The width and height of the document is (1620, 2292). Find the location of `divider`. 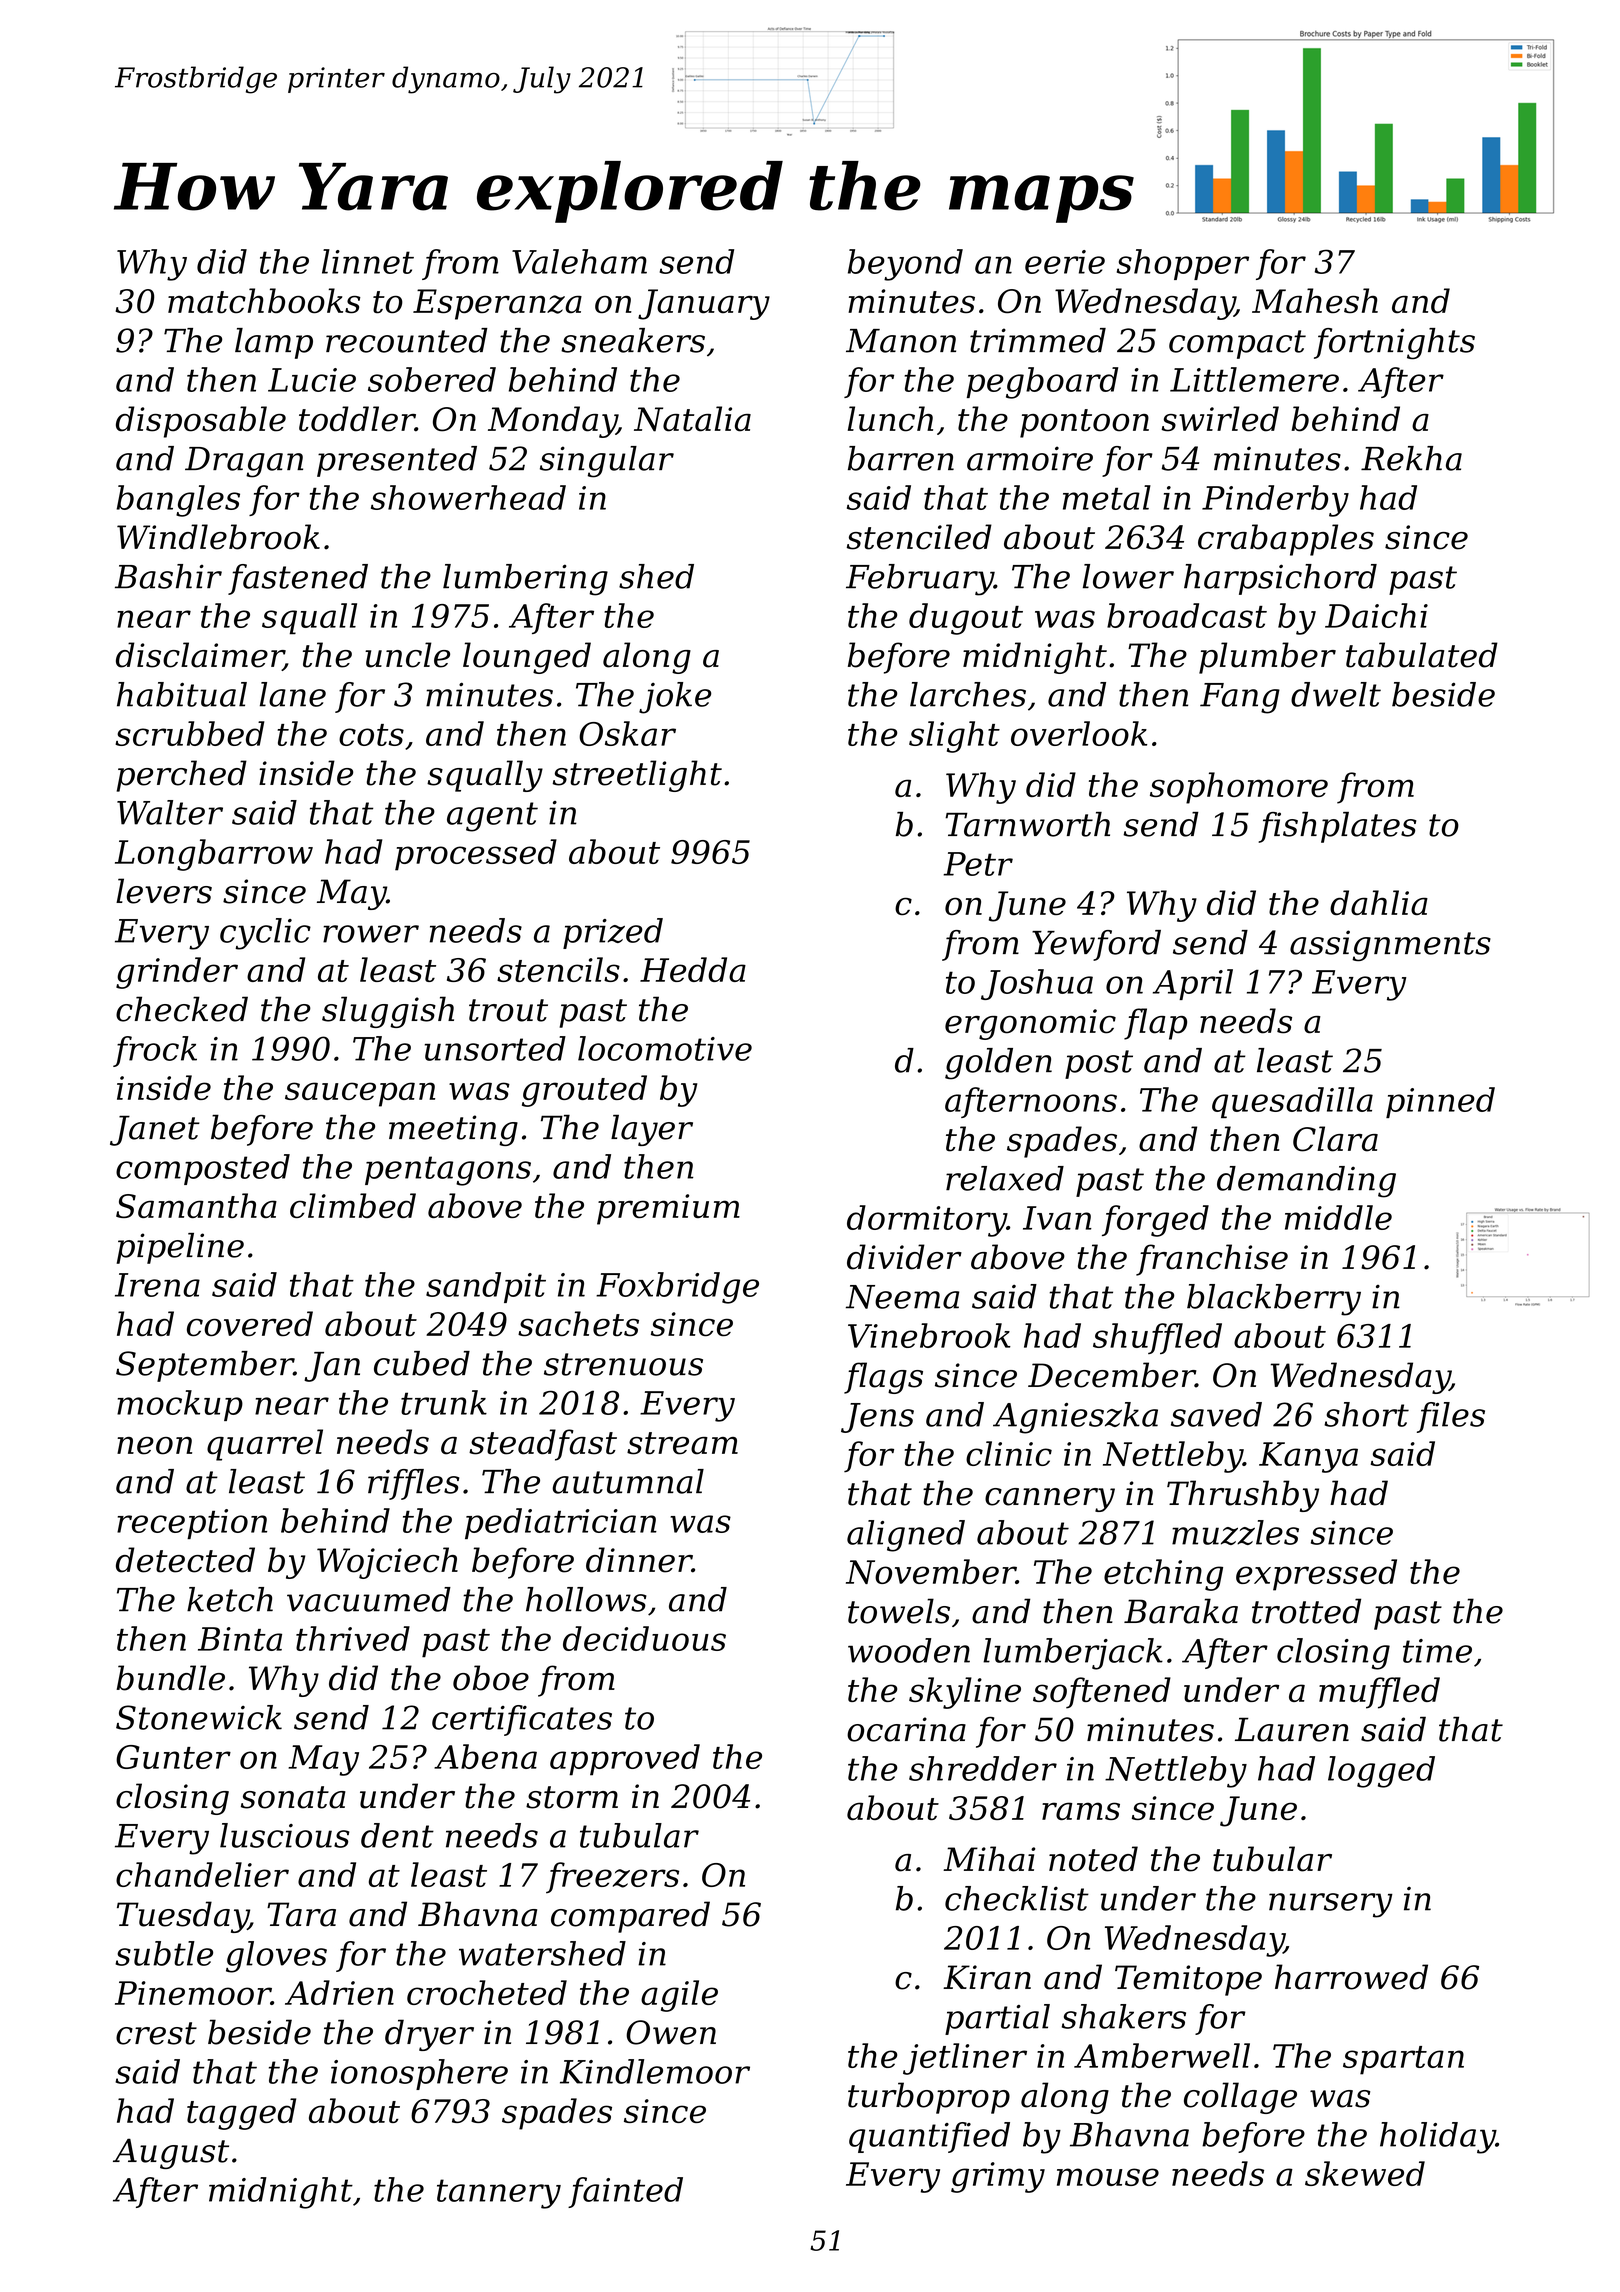

divider is located at coordinates (904, 1257).
